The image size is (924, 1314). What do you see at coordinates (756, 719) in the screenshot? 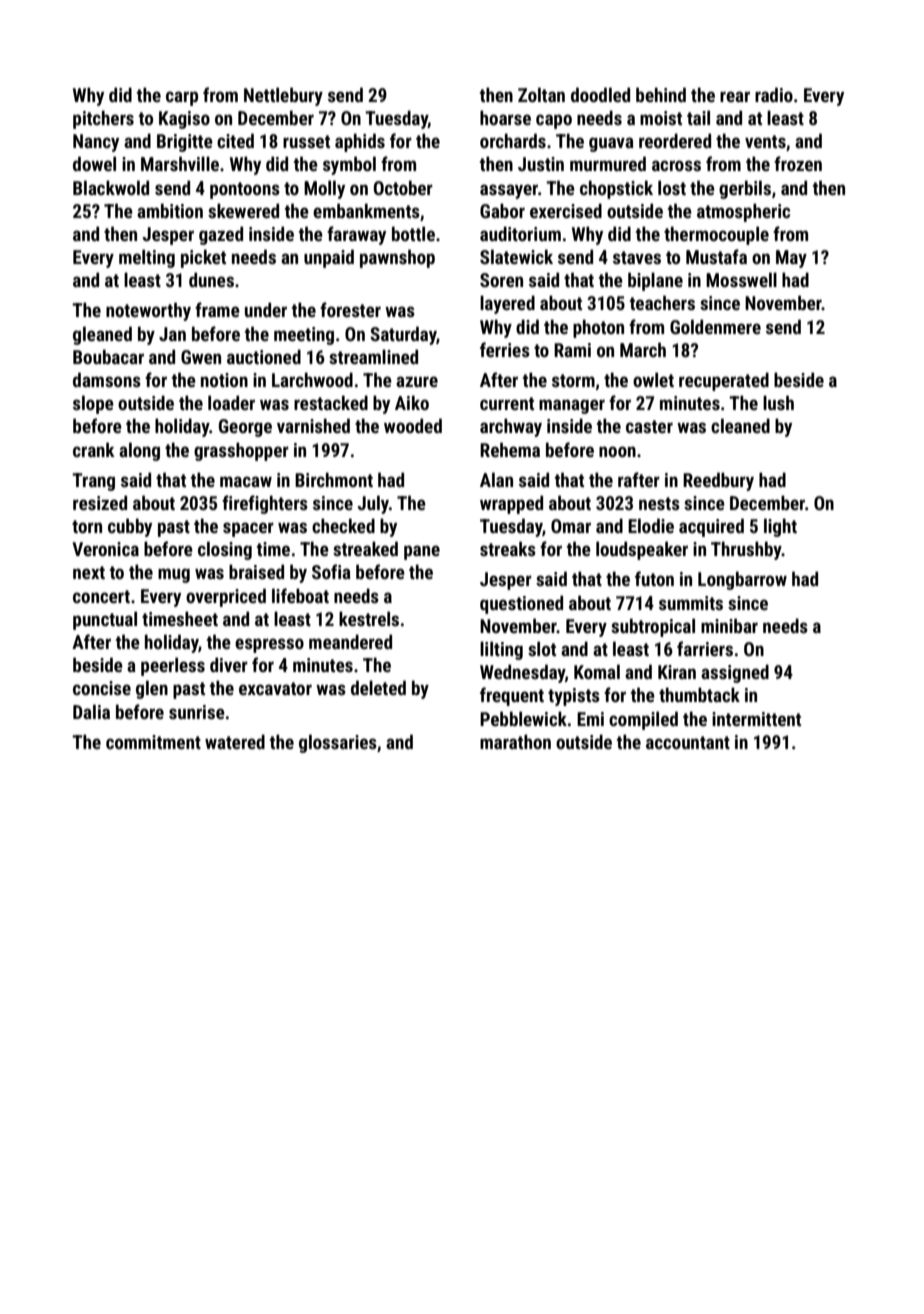
I see `intermittent` at bounding box center [756, 719].
